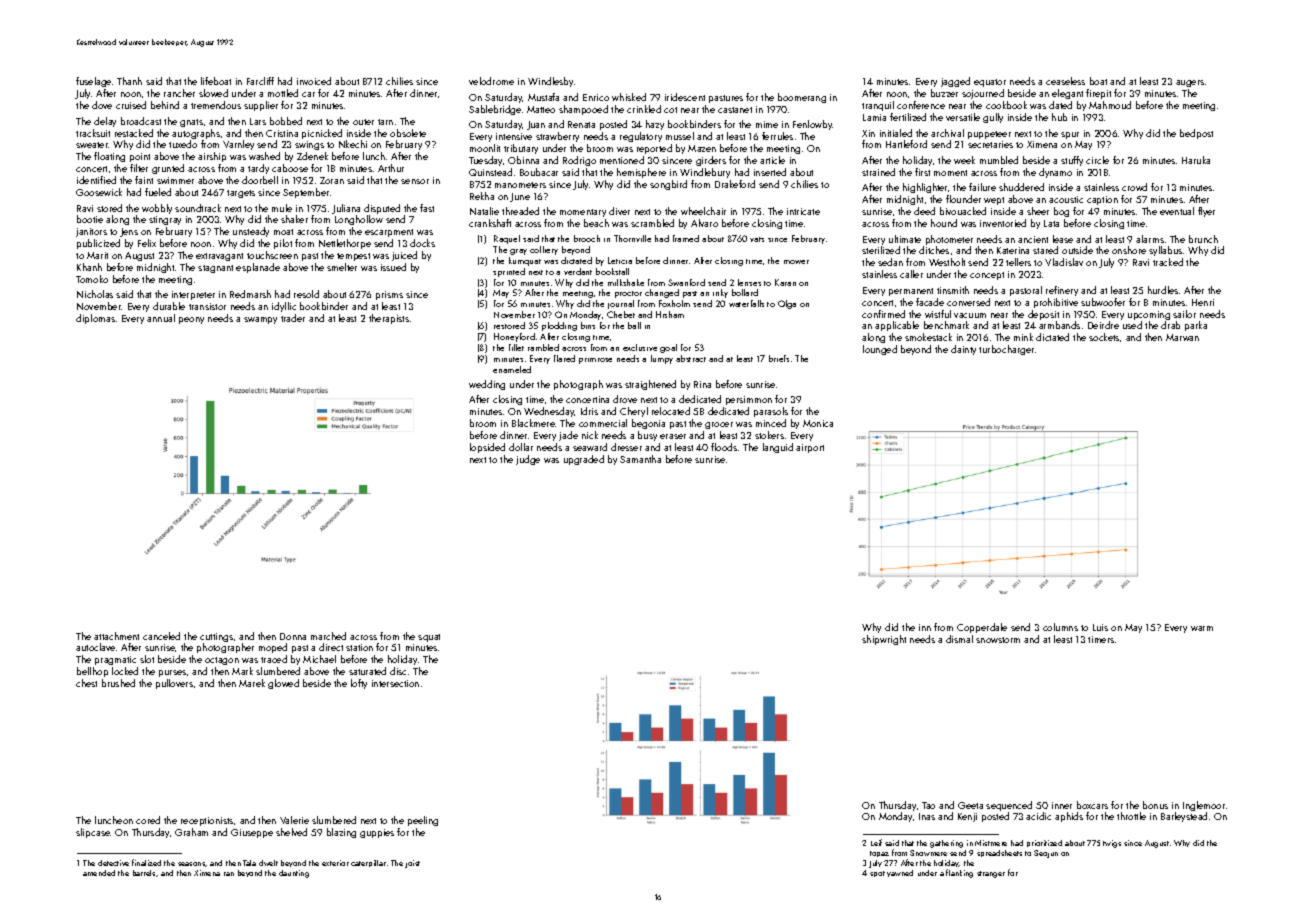 This screenshot has width=1308, height=924. Describe the element at coordinates (1182, 337) in the screenshot. I see `Marwan` at that location.
